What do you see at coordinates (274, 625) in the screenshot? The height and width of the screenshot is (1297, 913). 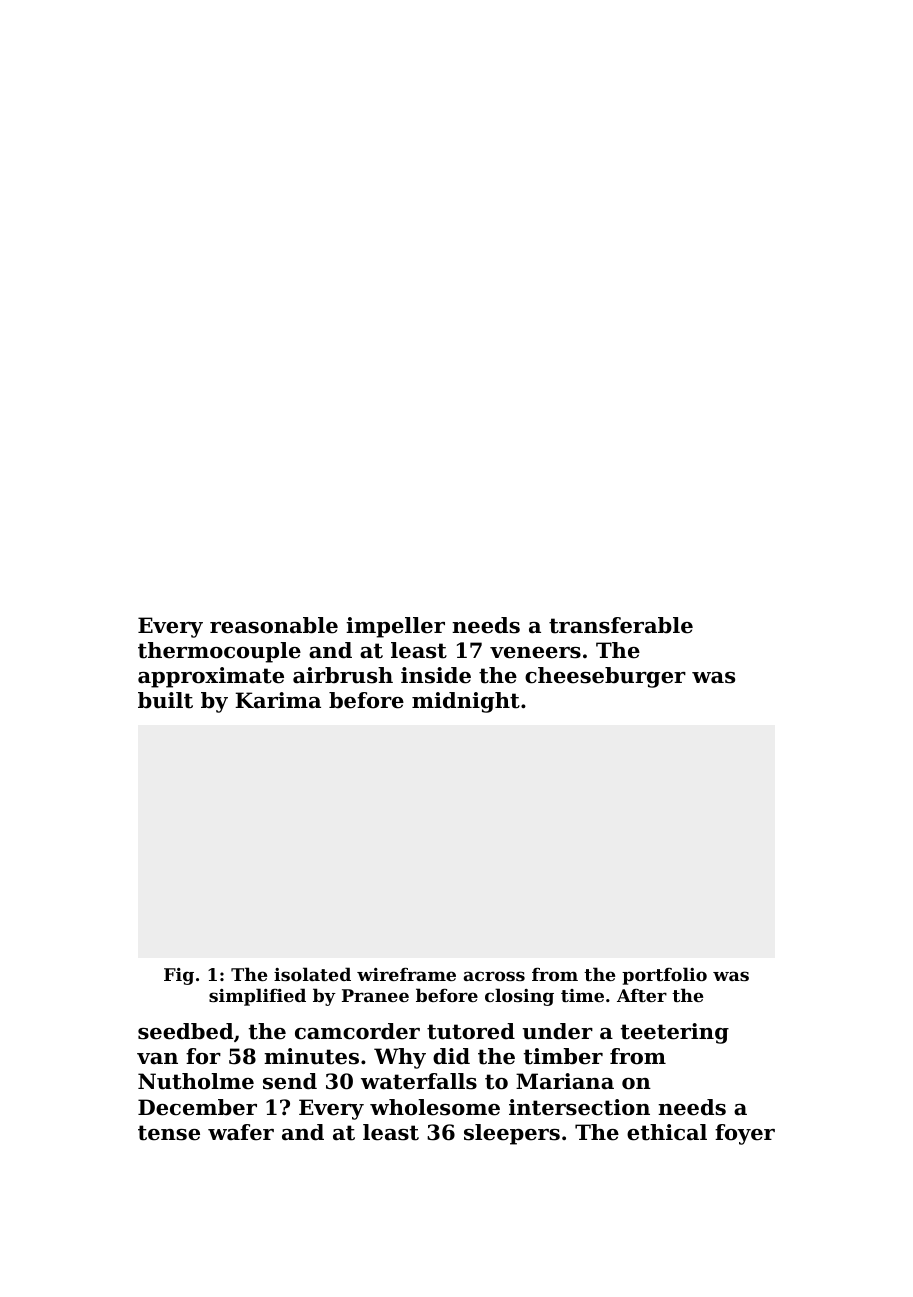 I see `reasonable` at bounding box center [274, 625].
